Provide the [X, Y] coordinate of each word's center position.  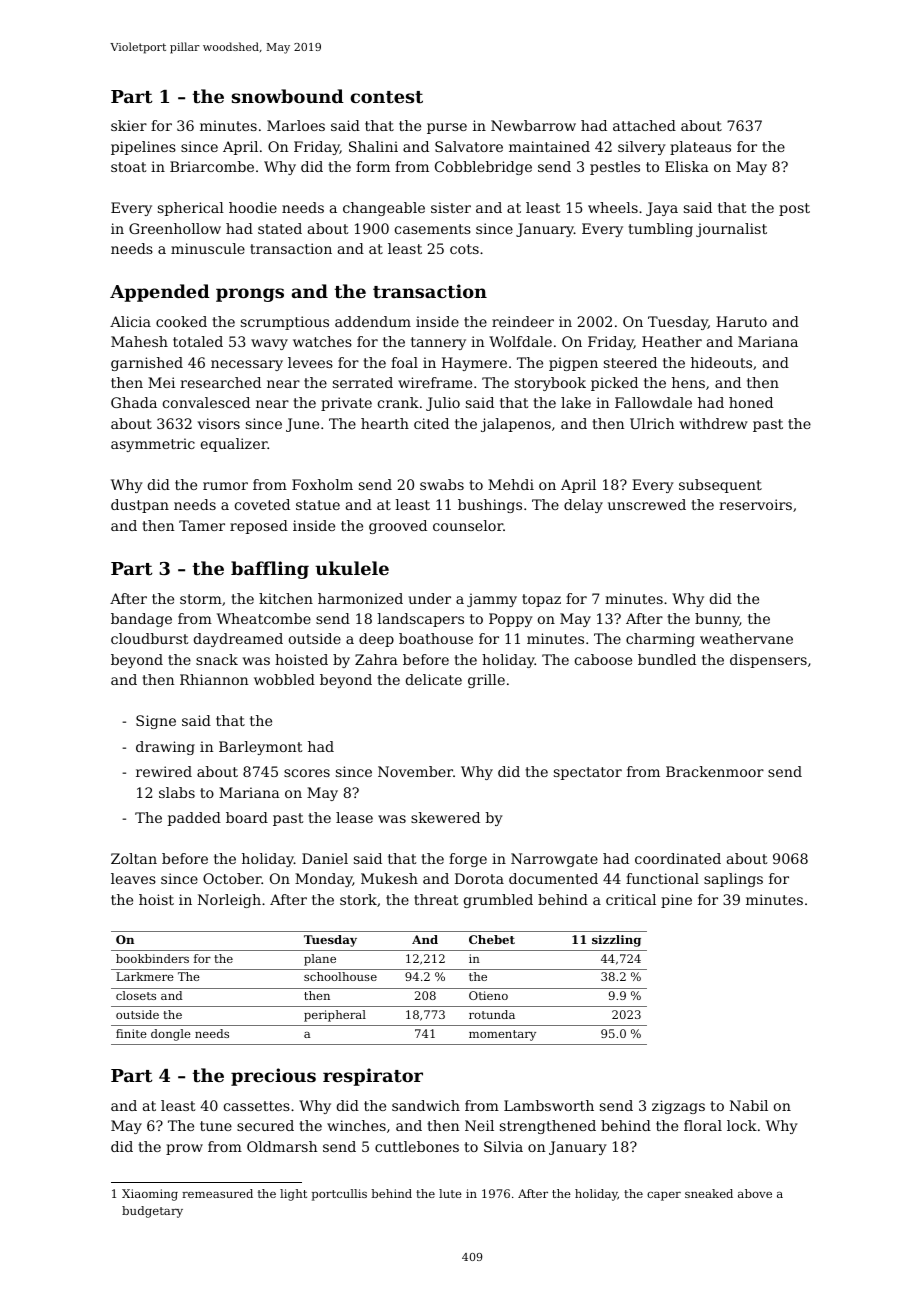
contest [386, 97]
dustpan [140, 506]
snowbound [288, 96]
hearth [385, 423]
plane [320, 960]
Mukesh [389, 878]
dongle [171, 1035]
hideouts [721, 362]
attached [644, 125]
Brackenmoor [715, 771]
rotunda [492, 1014]
